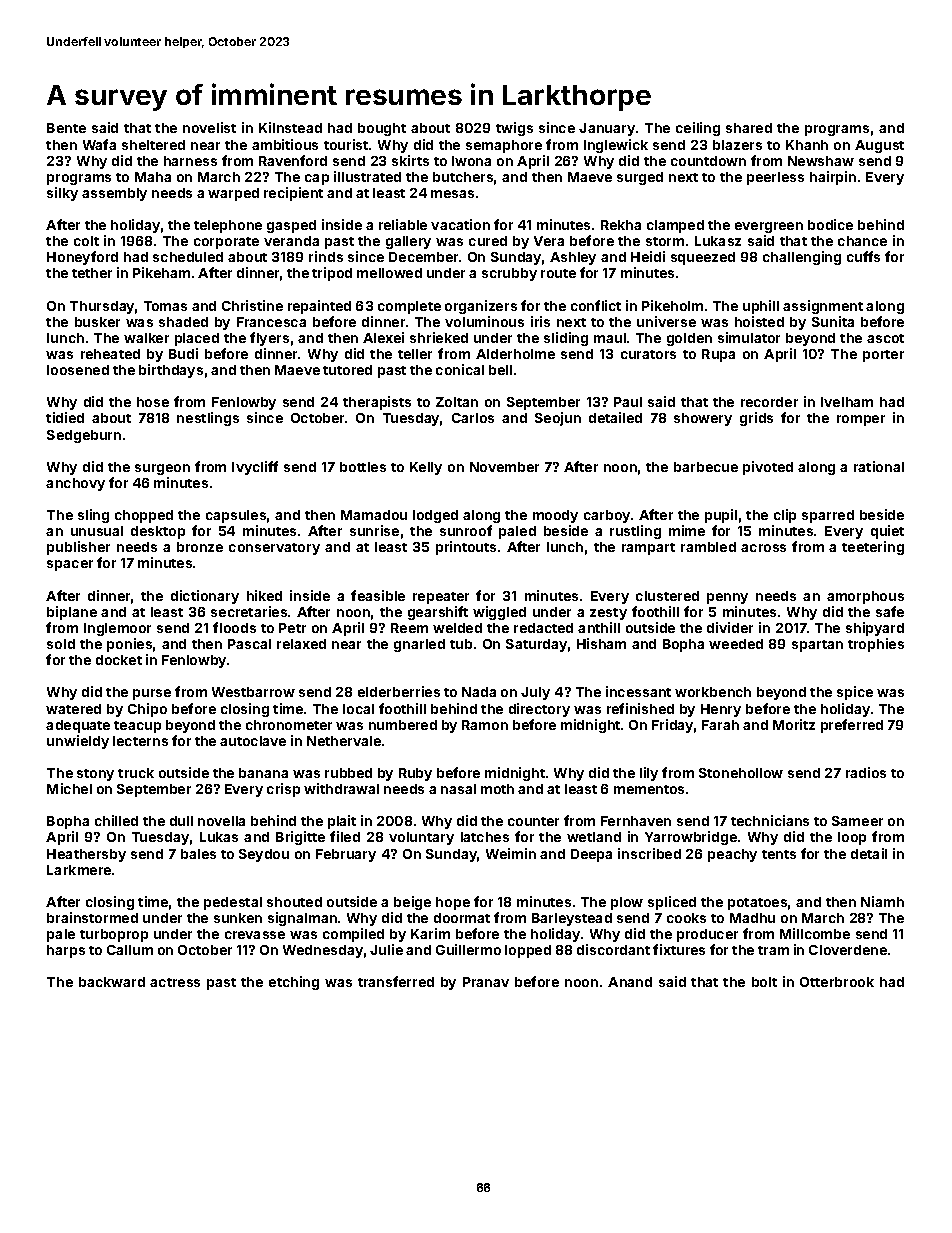  I want to click on rinds, so click(326, 256).
